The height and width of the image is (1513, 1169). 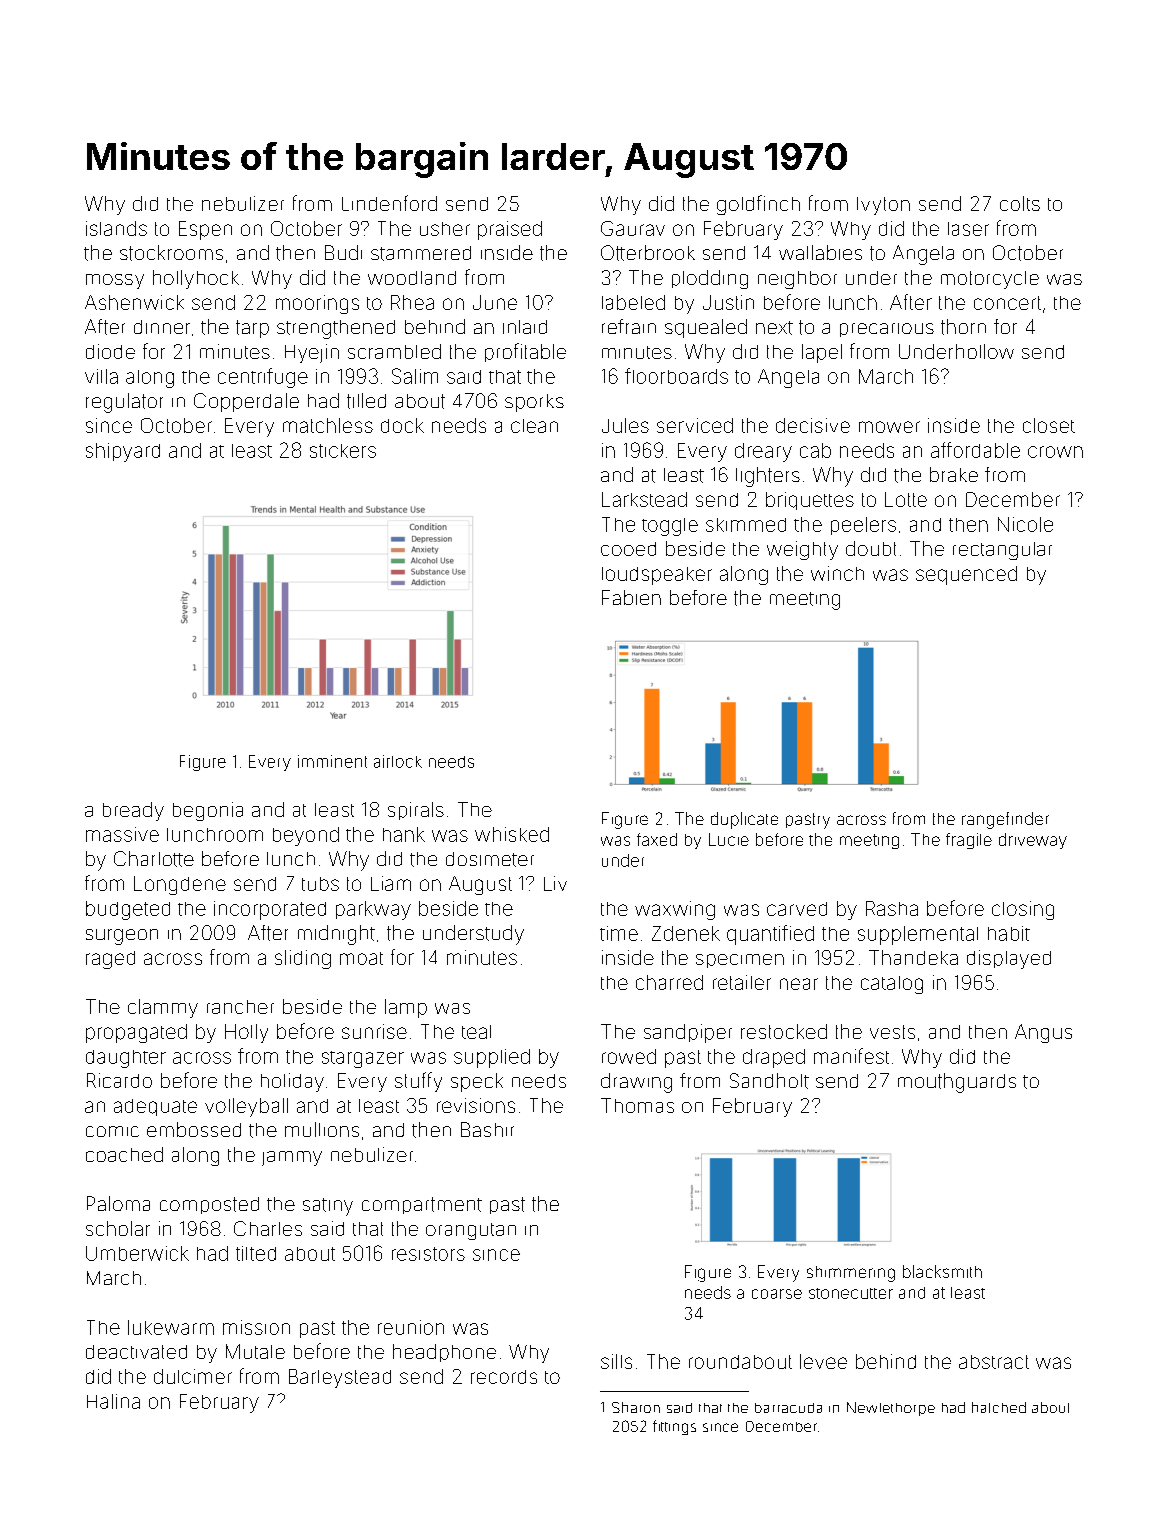 What do you see at coordinates (744, 820) in the image?
I see `duplicate` at bounding box center [744, 820].
